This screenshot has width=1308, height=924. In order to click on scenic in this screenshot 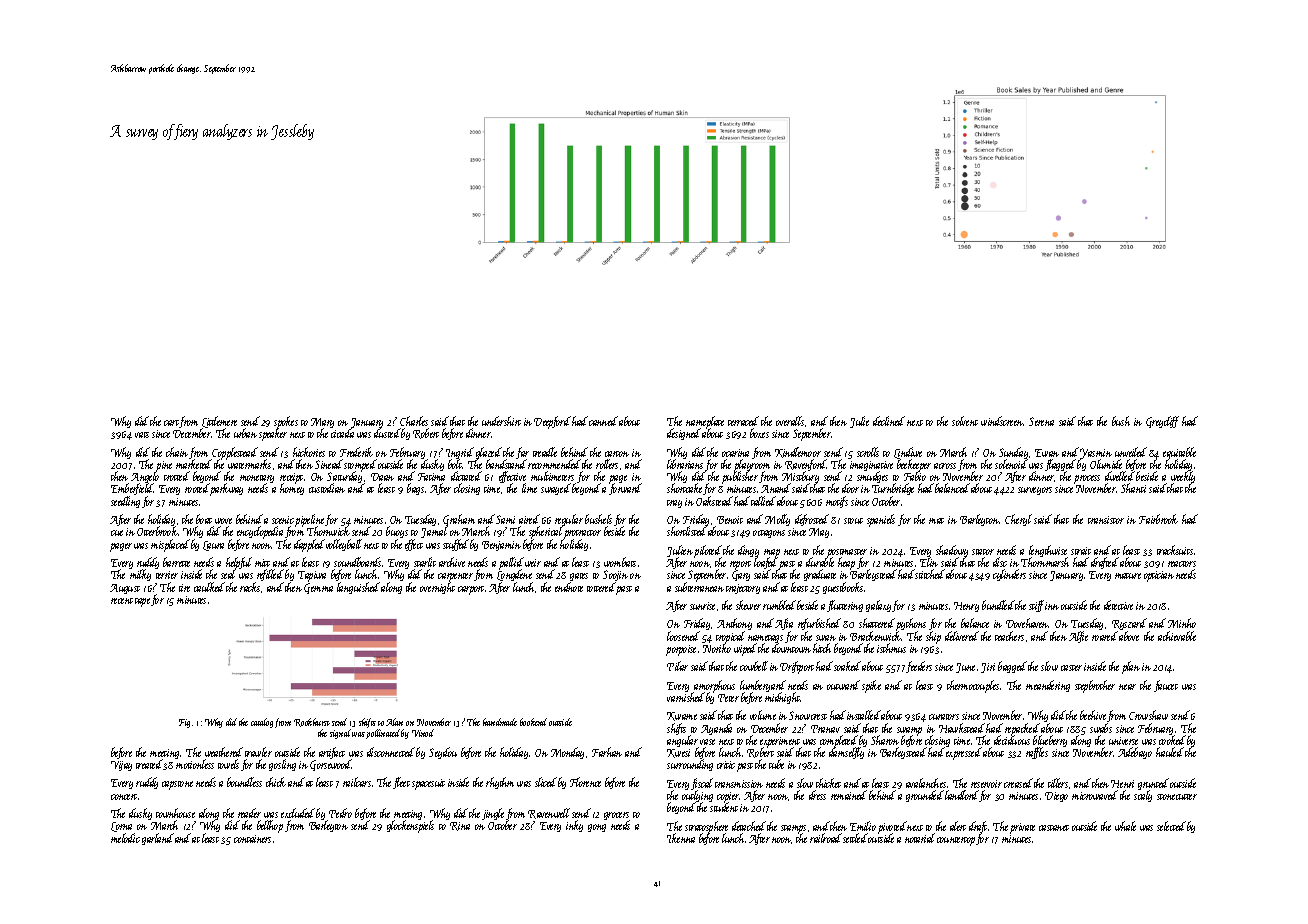, I will do `click(283, 520)`.
